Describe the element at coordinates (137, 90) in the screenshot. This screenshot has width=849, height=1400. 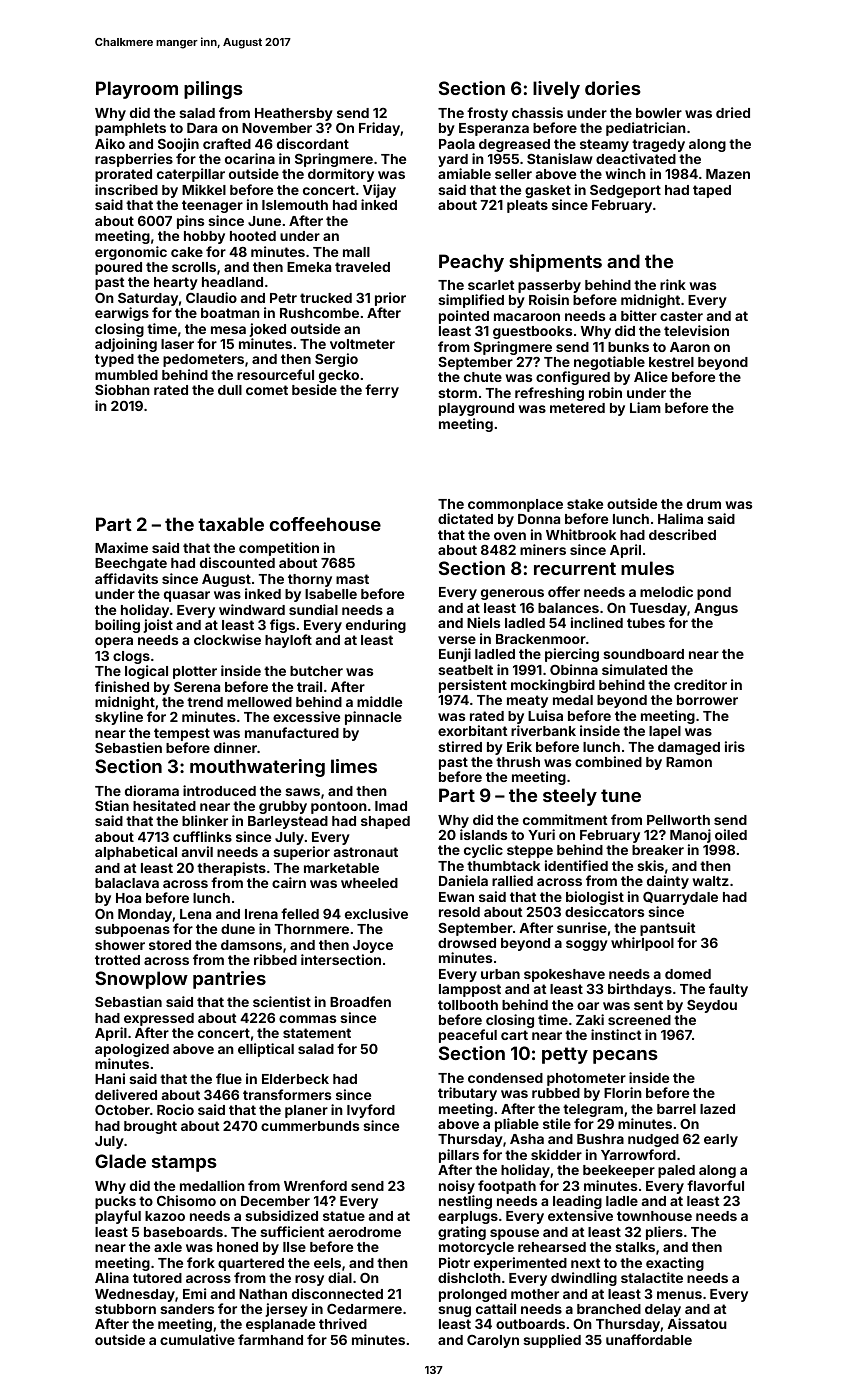
I see `Playroom` at that location.
